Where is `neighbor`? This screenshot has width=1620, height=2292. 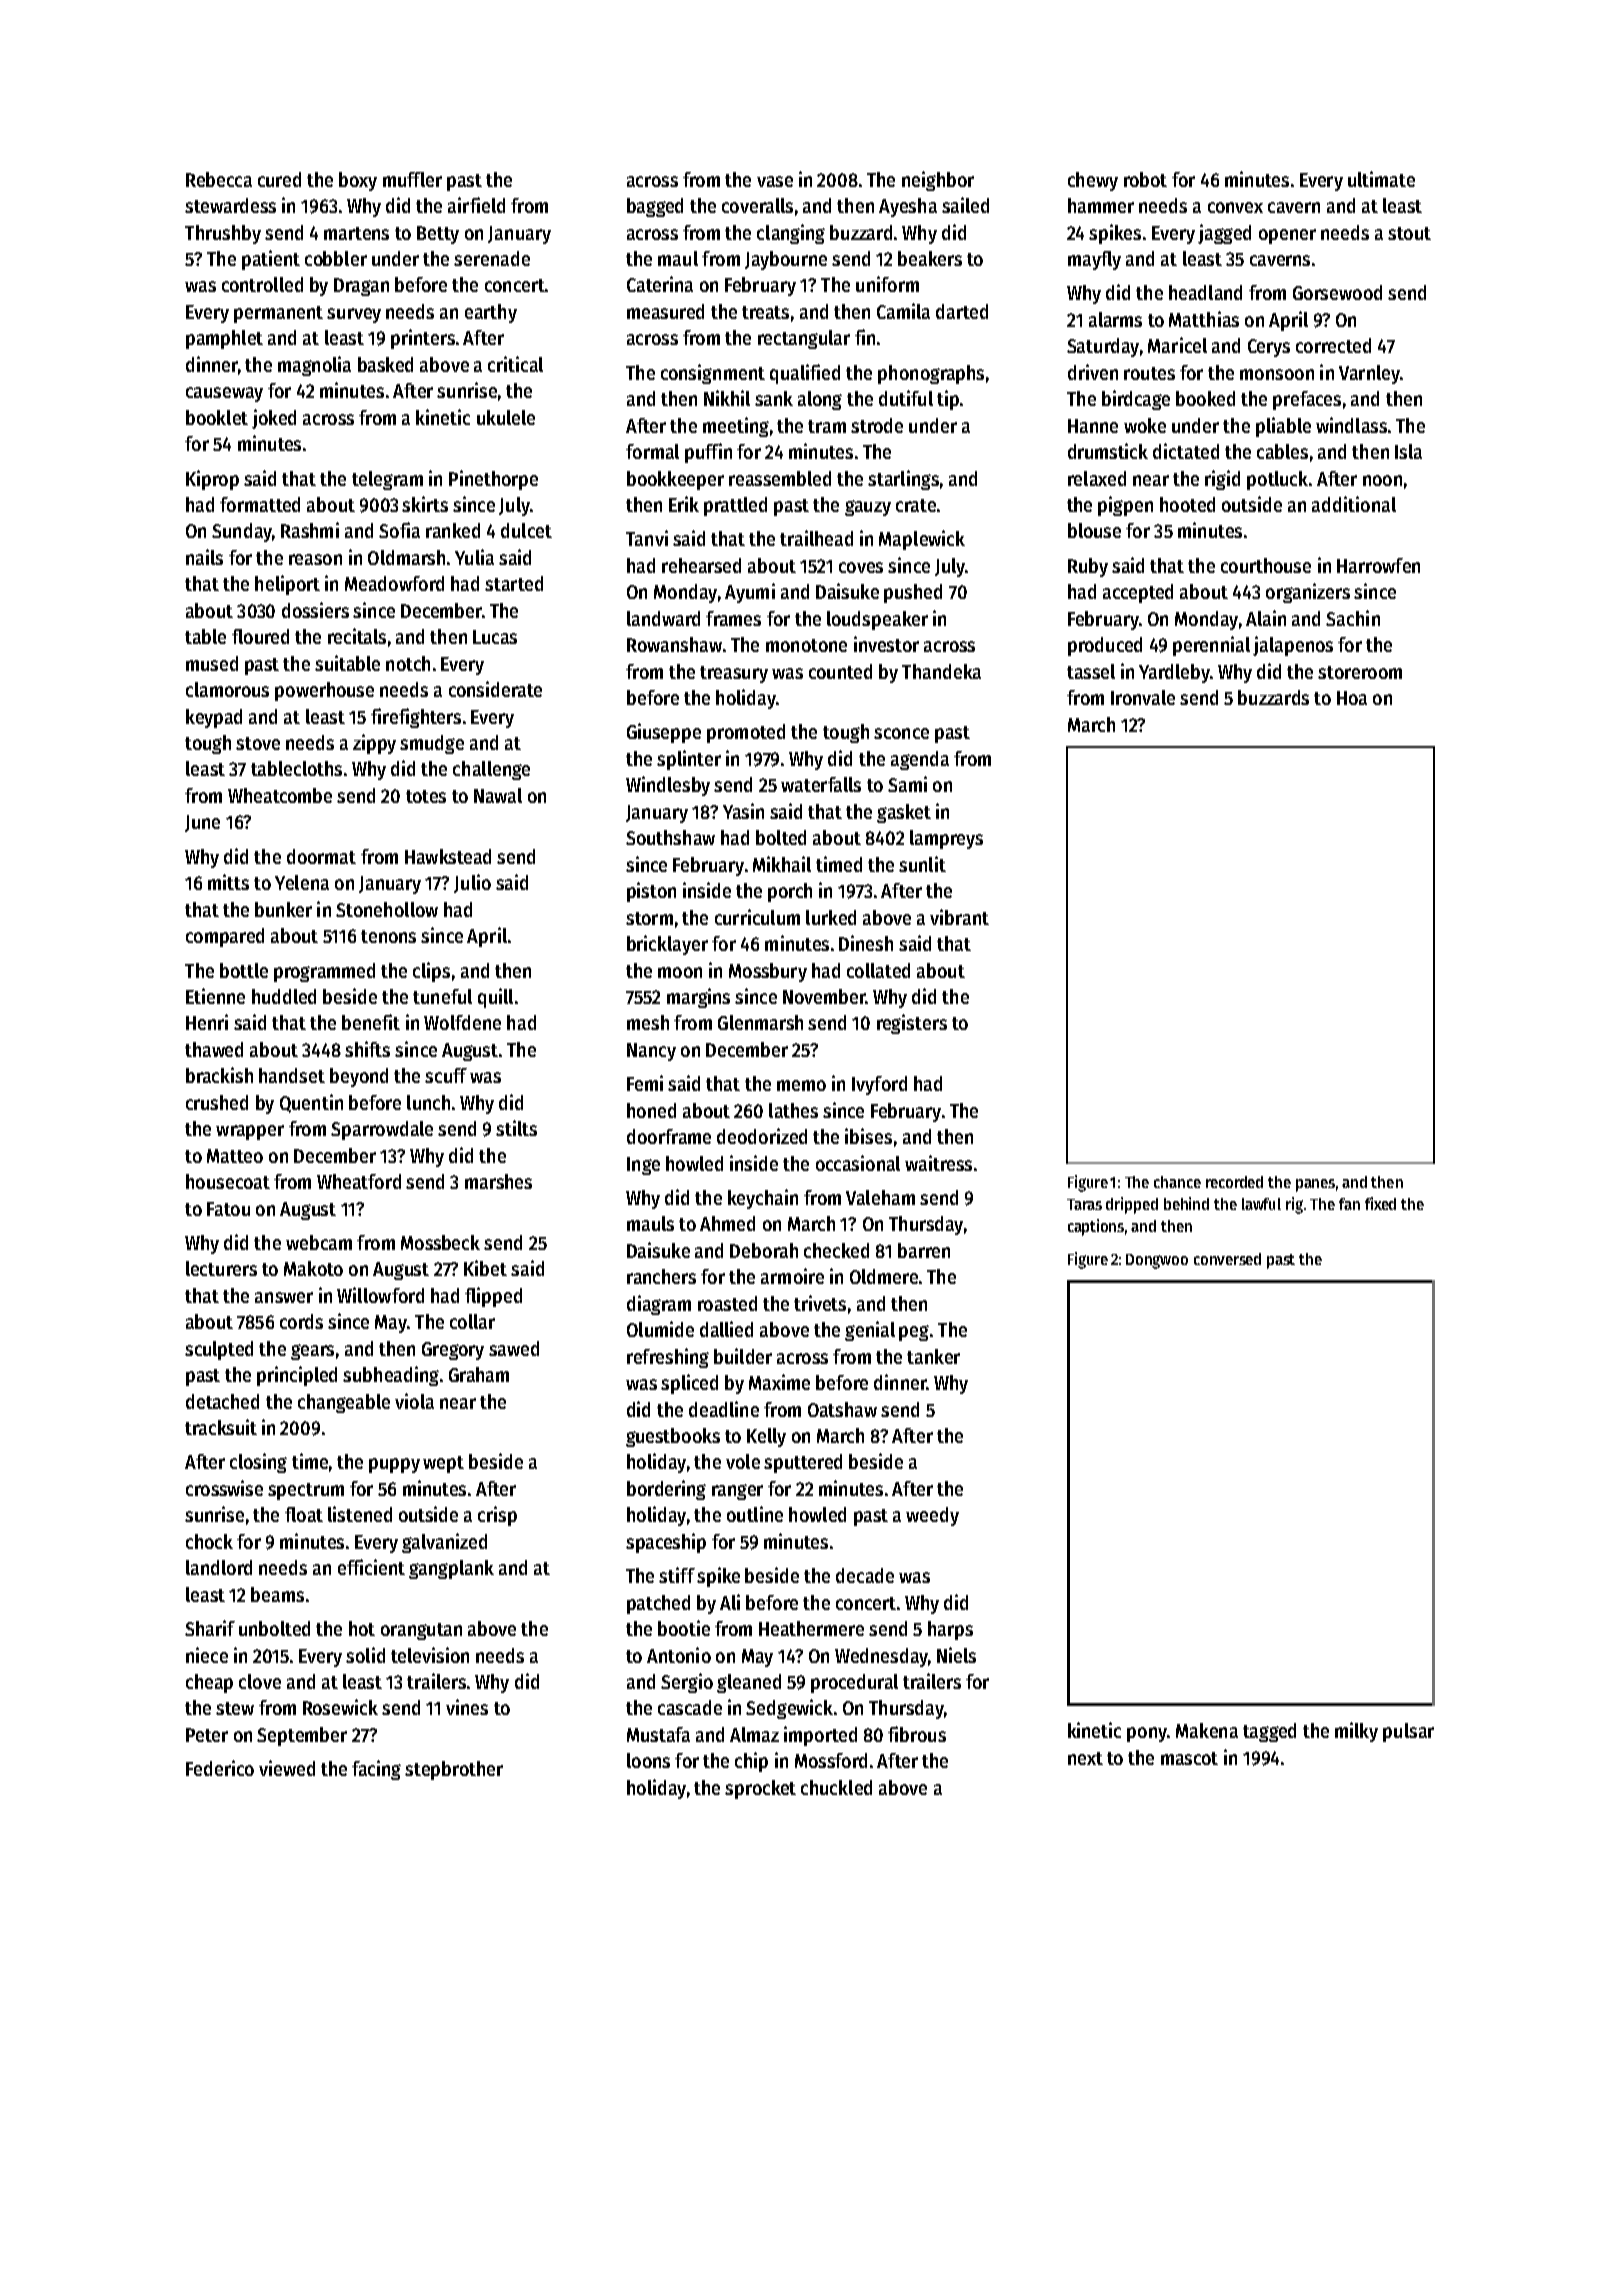
neighbor is located at coordinates (938, 181).
